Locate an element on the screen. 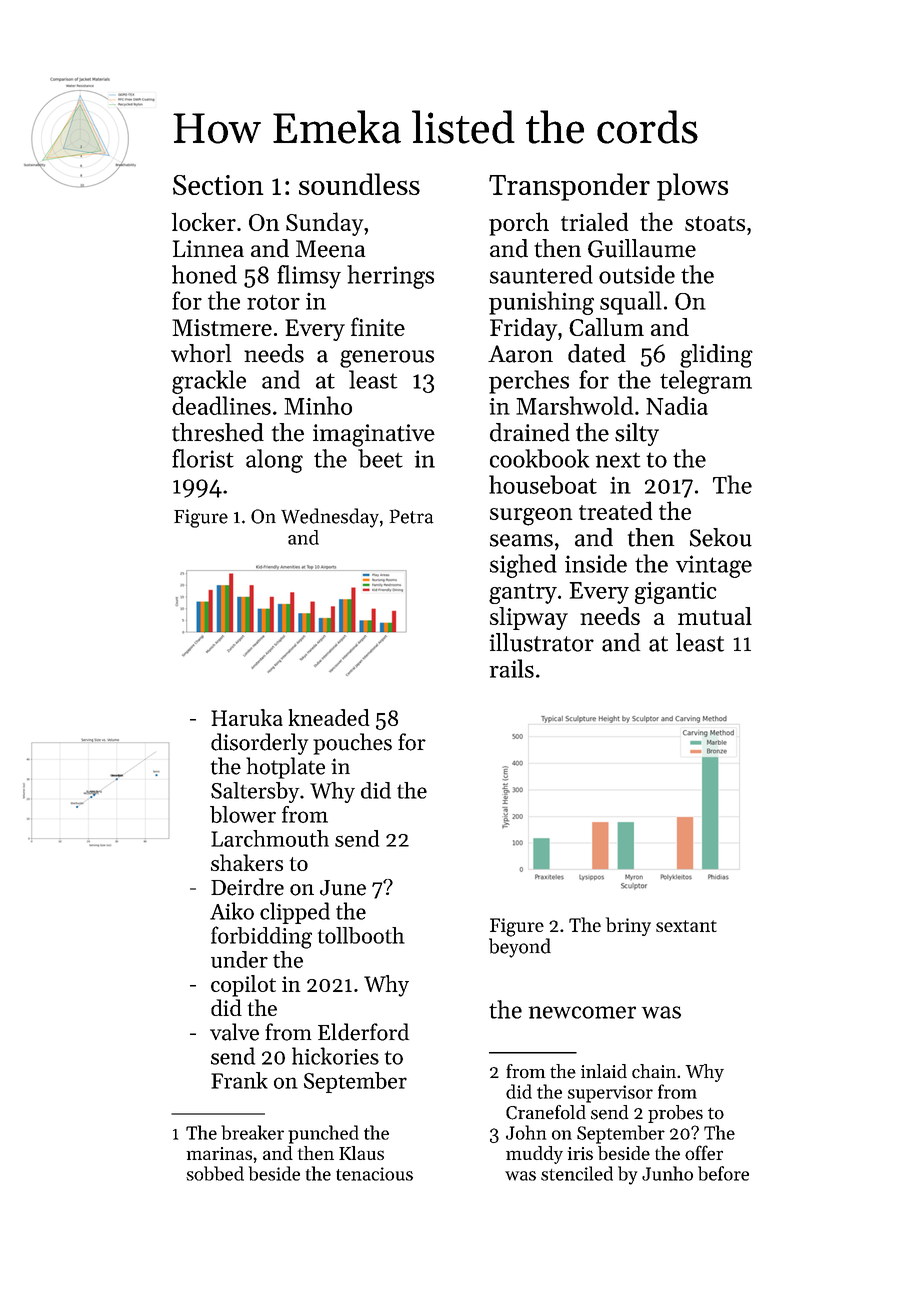  hickories is located at coordinates (335, 1056).
